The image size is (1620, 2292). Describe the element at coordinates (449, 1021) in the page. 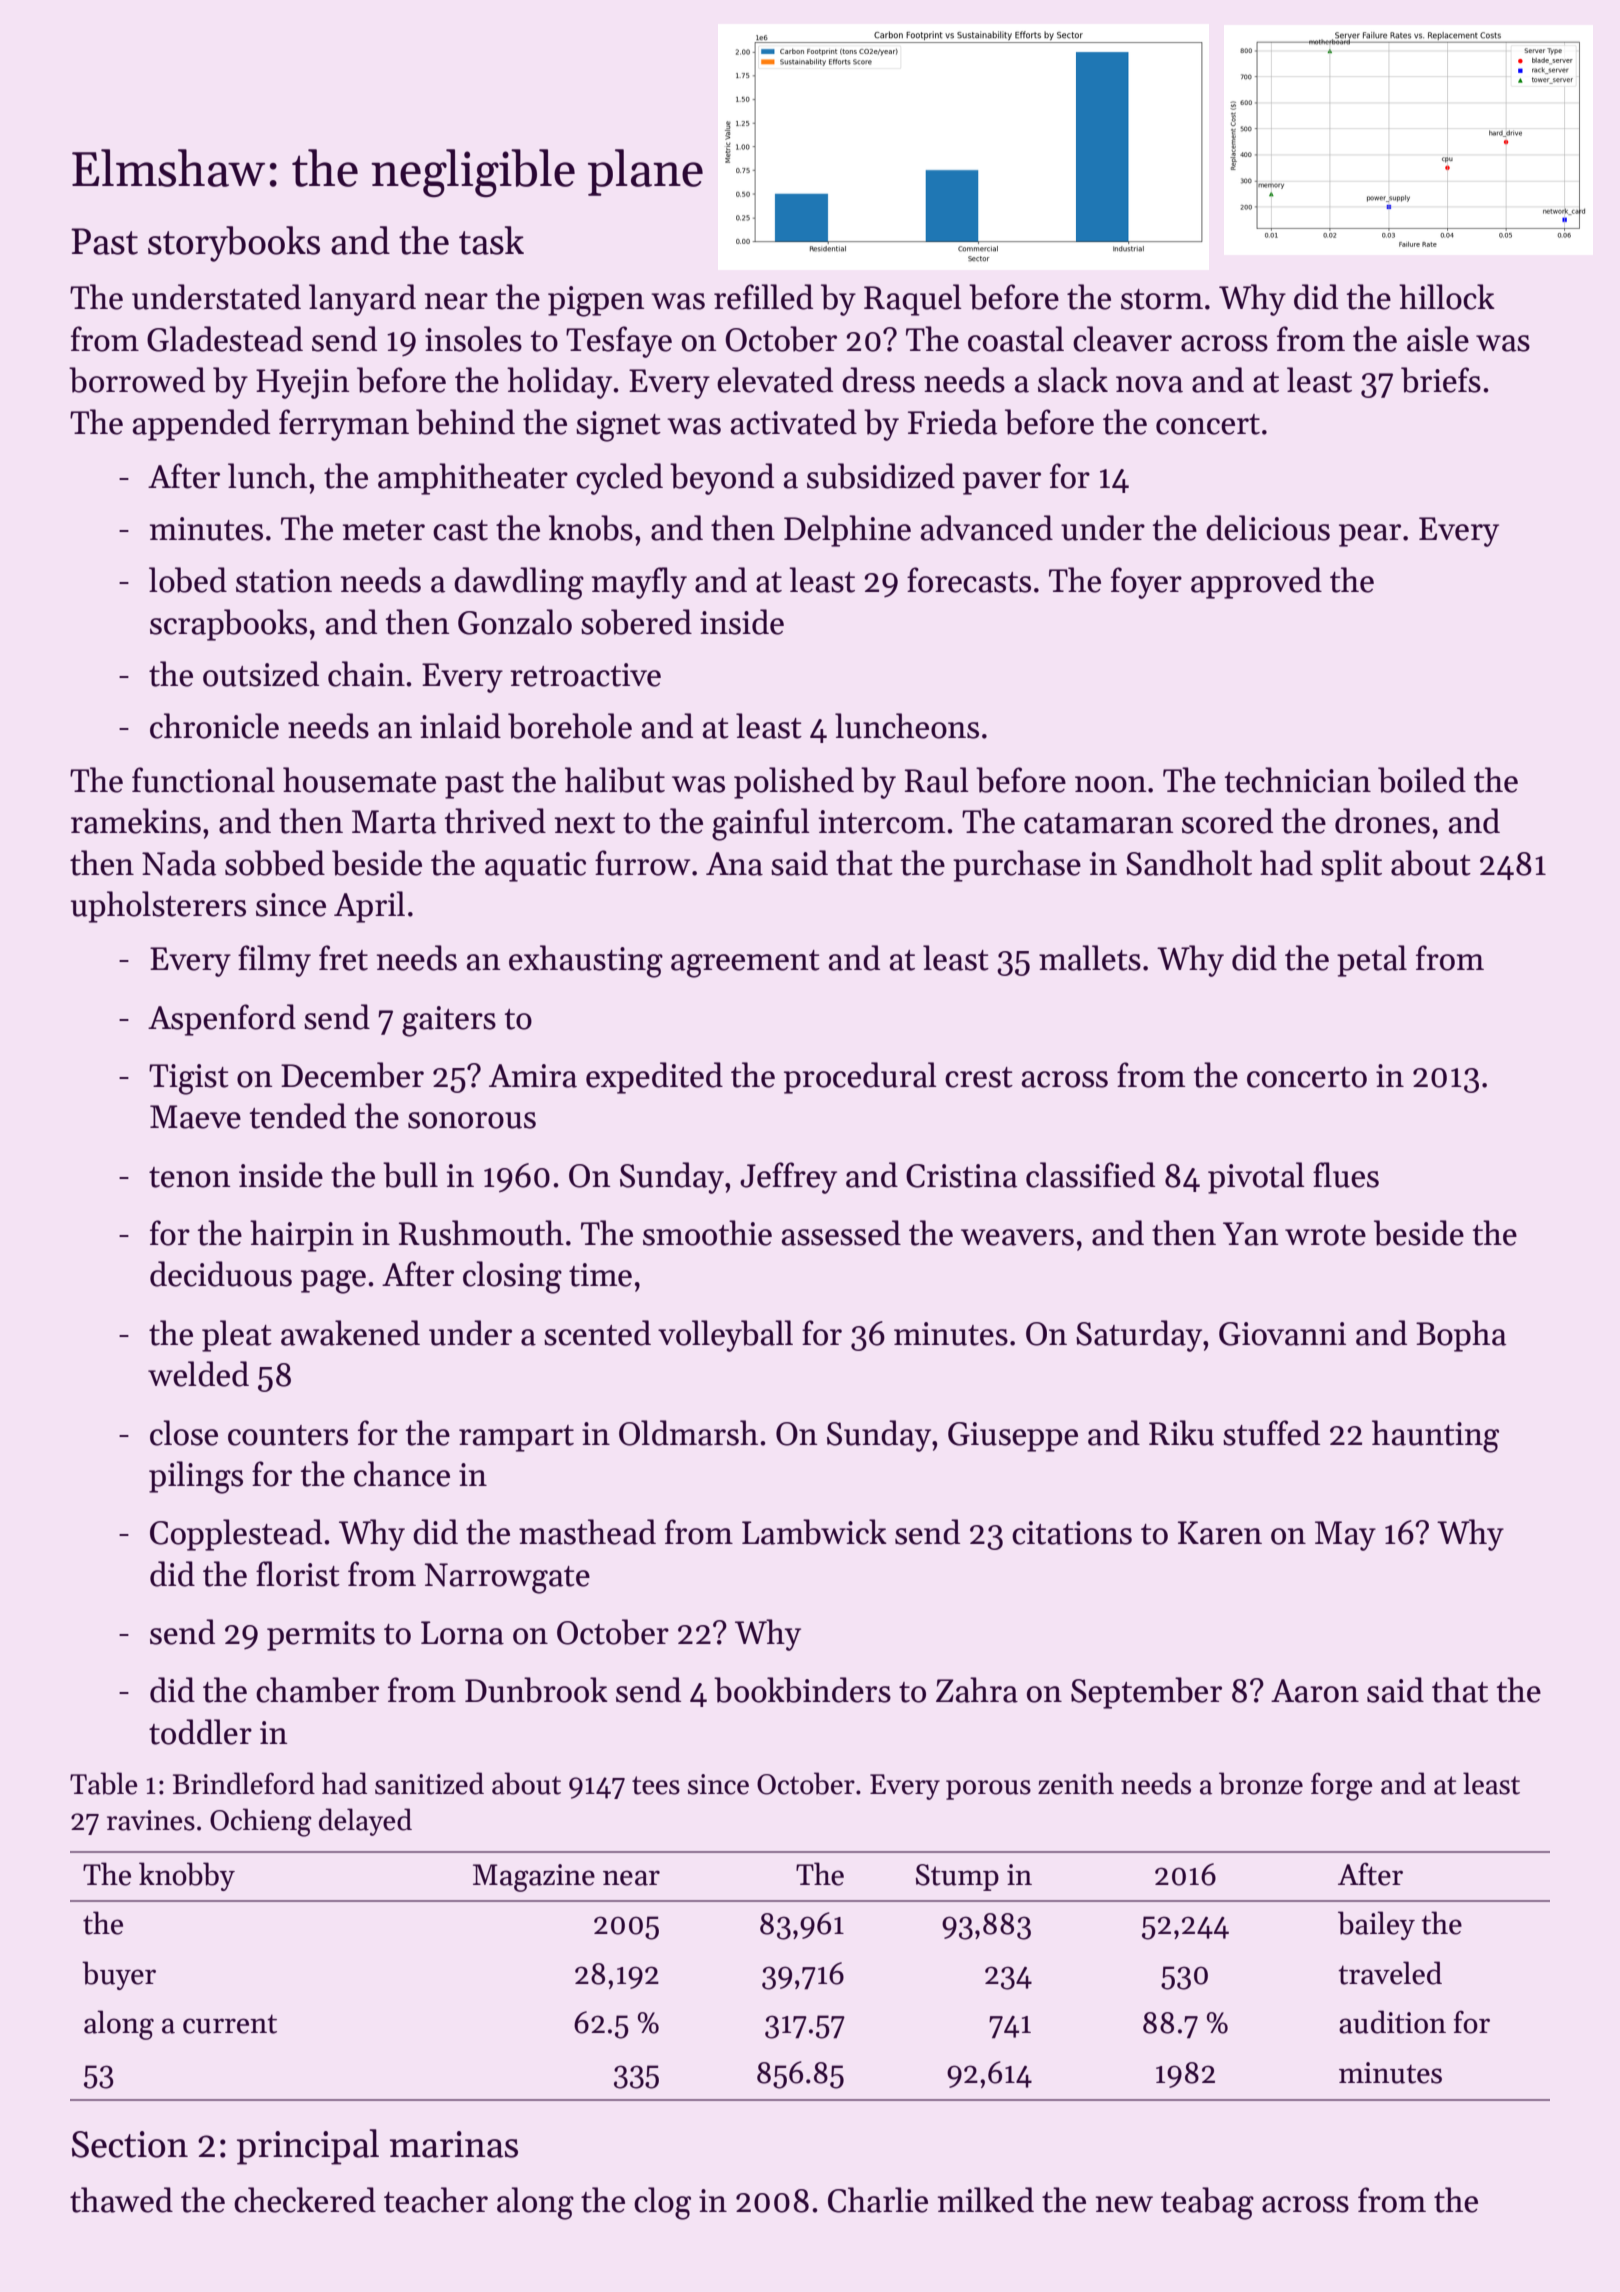

I see `gaiters` at that location.
